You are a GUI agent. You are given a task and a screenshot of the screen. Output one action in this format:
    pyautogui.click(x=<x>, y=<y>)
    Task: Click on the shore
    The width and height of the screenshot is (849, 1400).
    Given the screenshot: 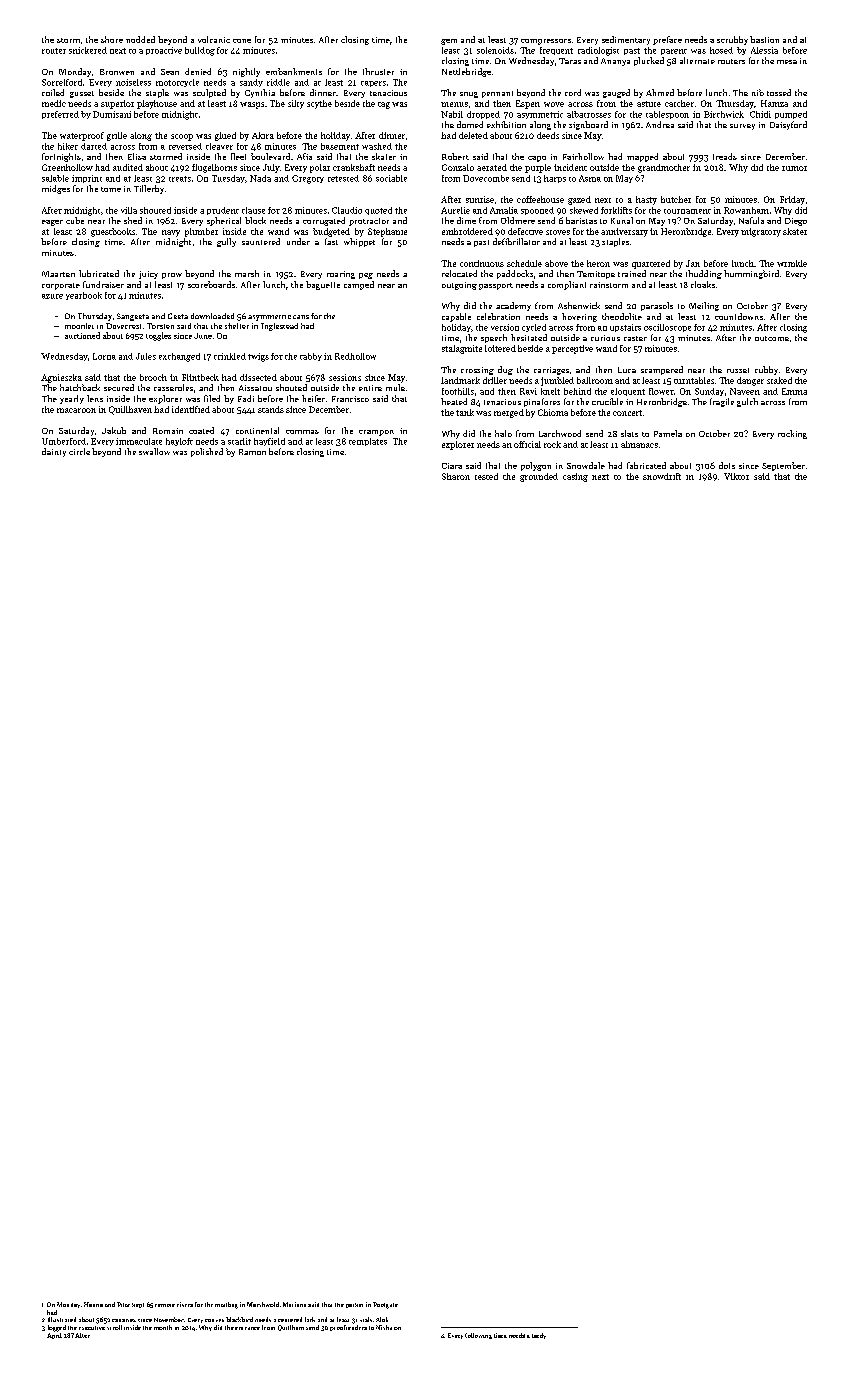 What is the action you would take?
    pyautogui.click(x=112, y=39)
